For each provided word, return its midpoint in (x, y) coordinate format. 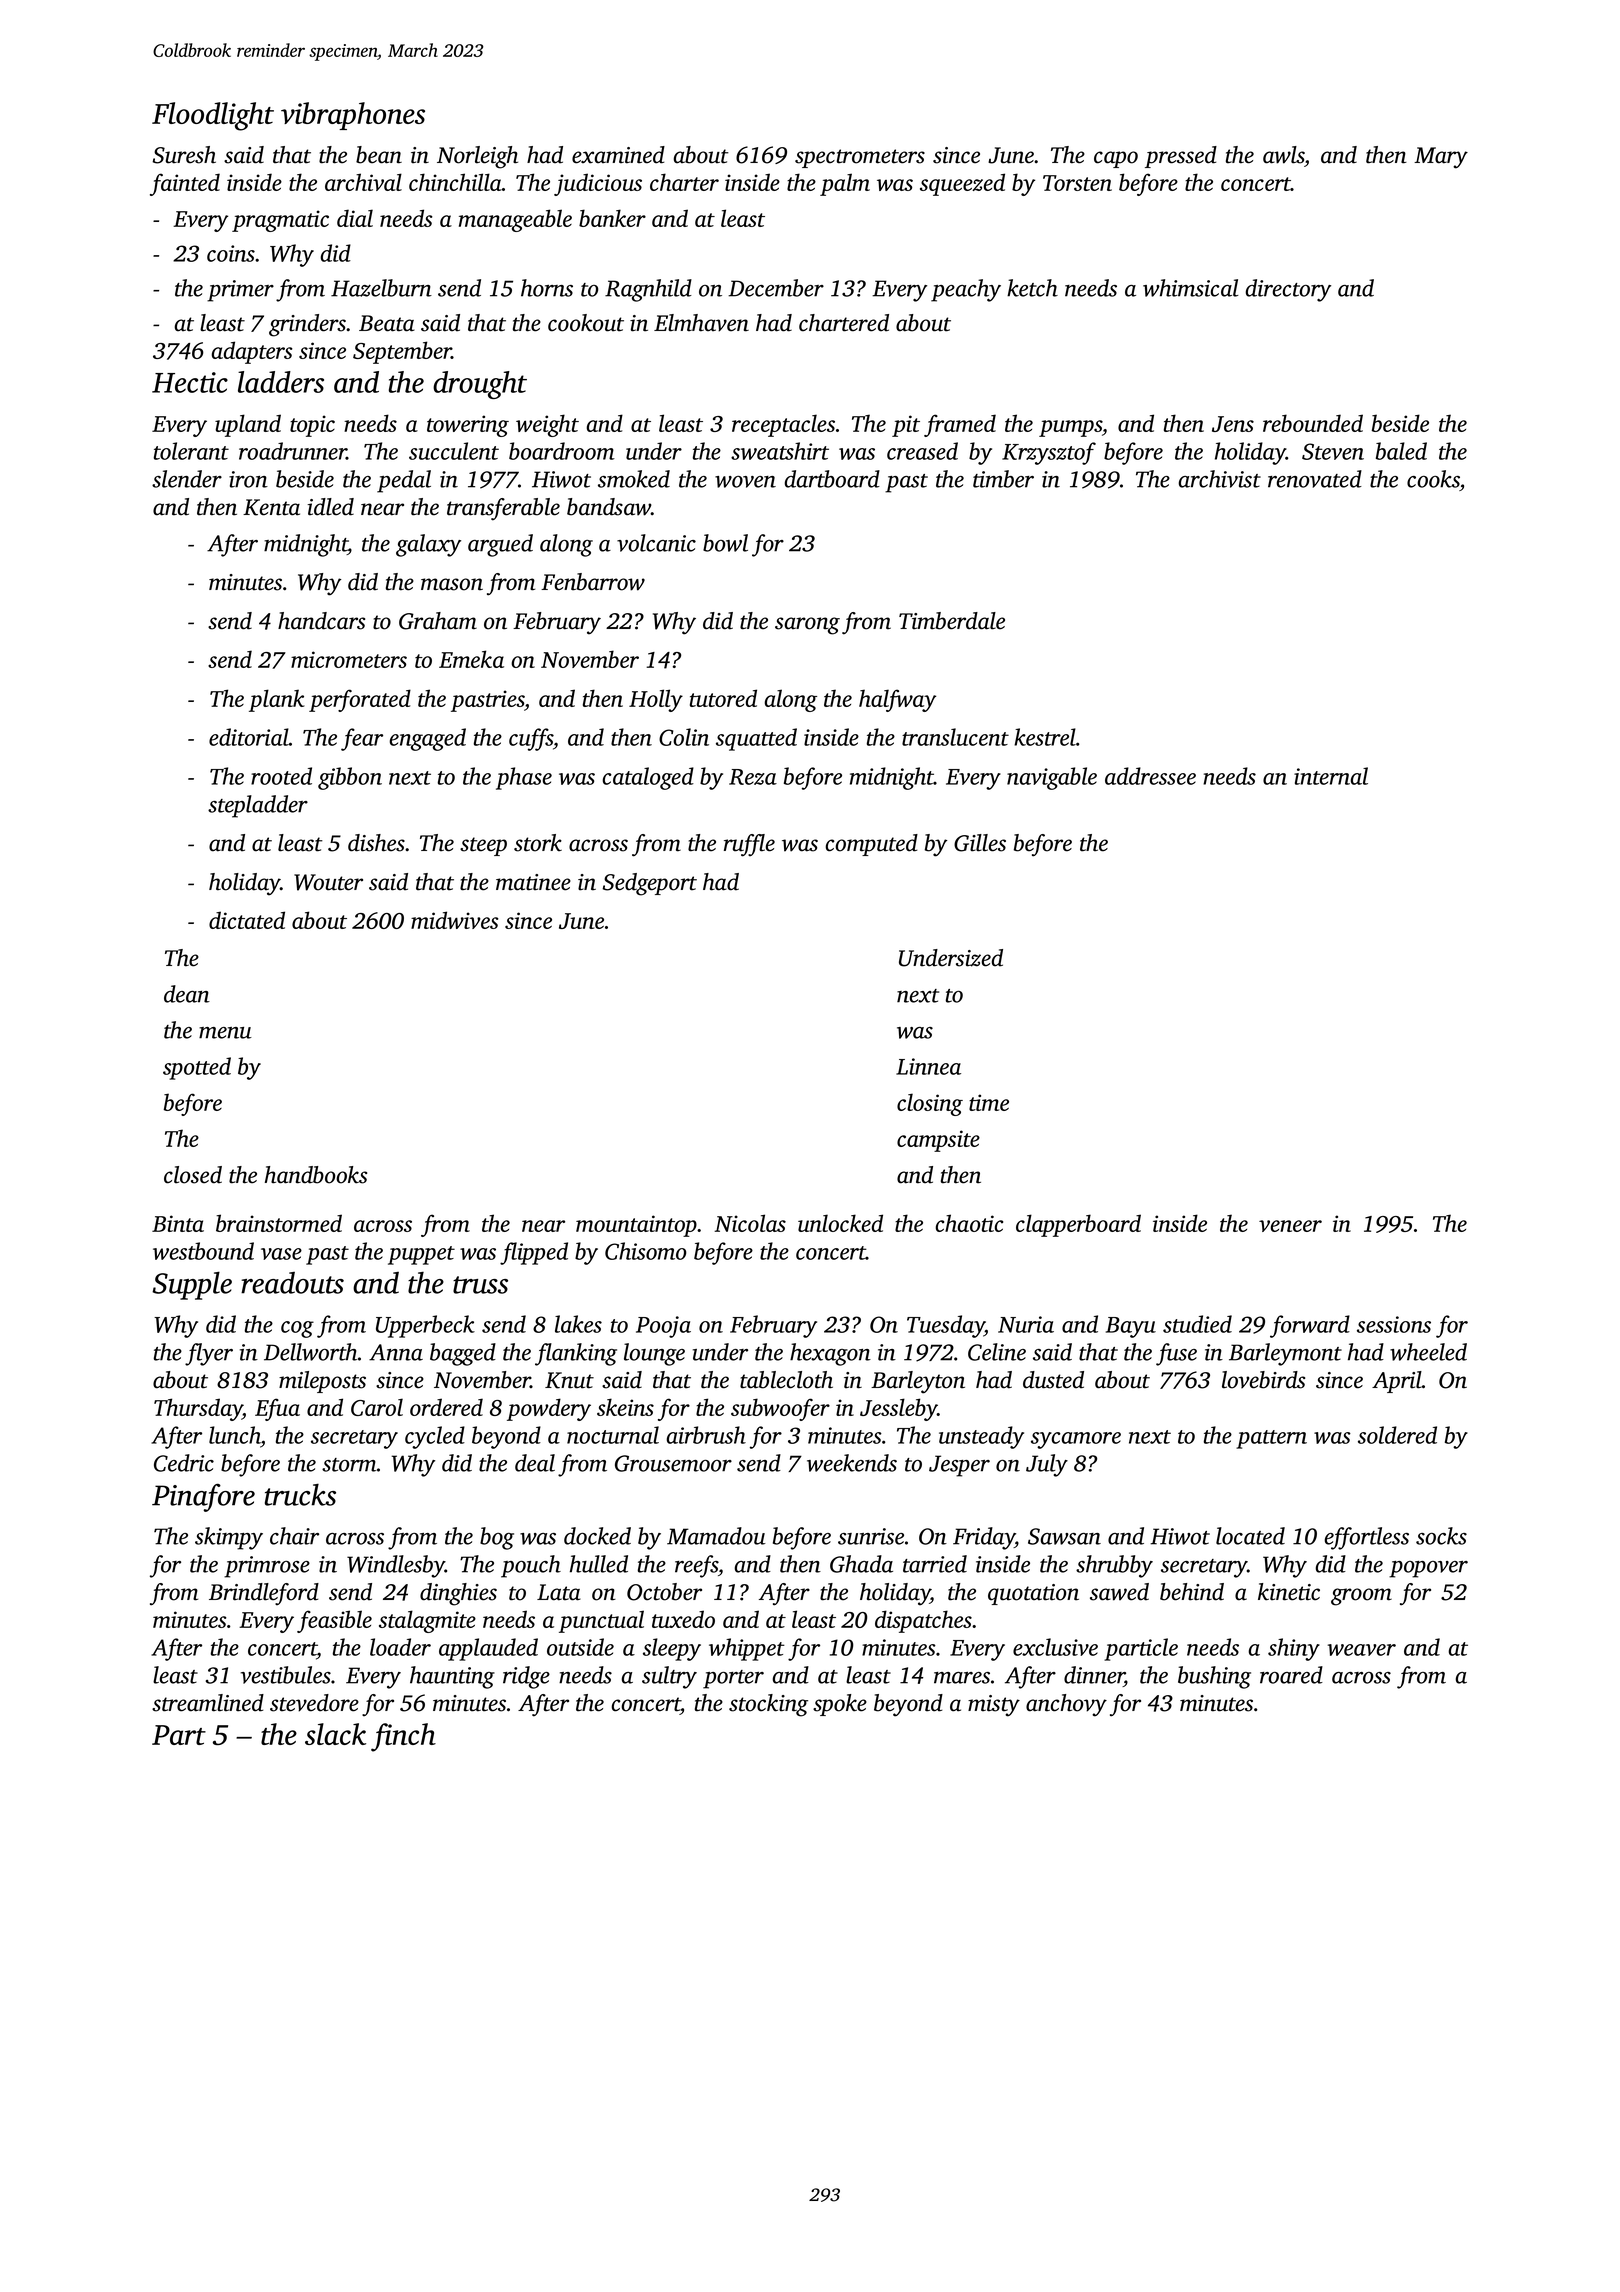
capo (1116, 159)
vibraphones (353, 116)
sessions (1394, 1324)
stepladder (258, 806)
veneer (1290, 1226)
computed (872, 845)
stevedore (314, 1703)
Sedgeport (649, 884)
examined (618, 155)
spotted (197, 1068)
